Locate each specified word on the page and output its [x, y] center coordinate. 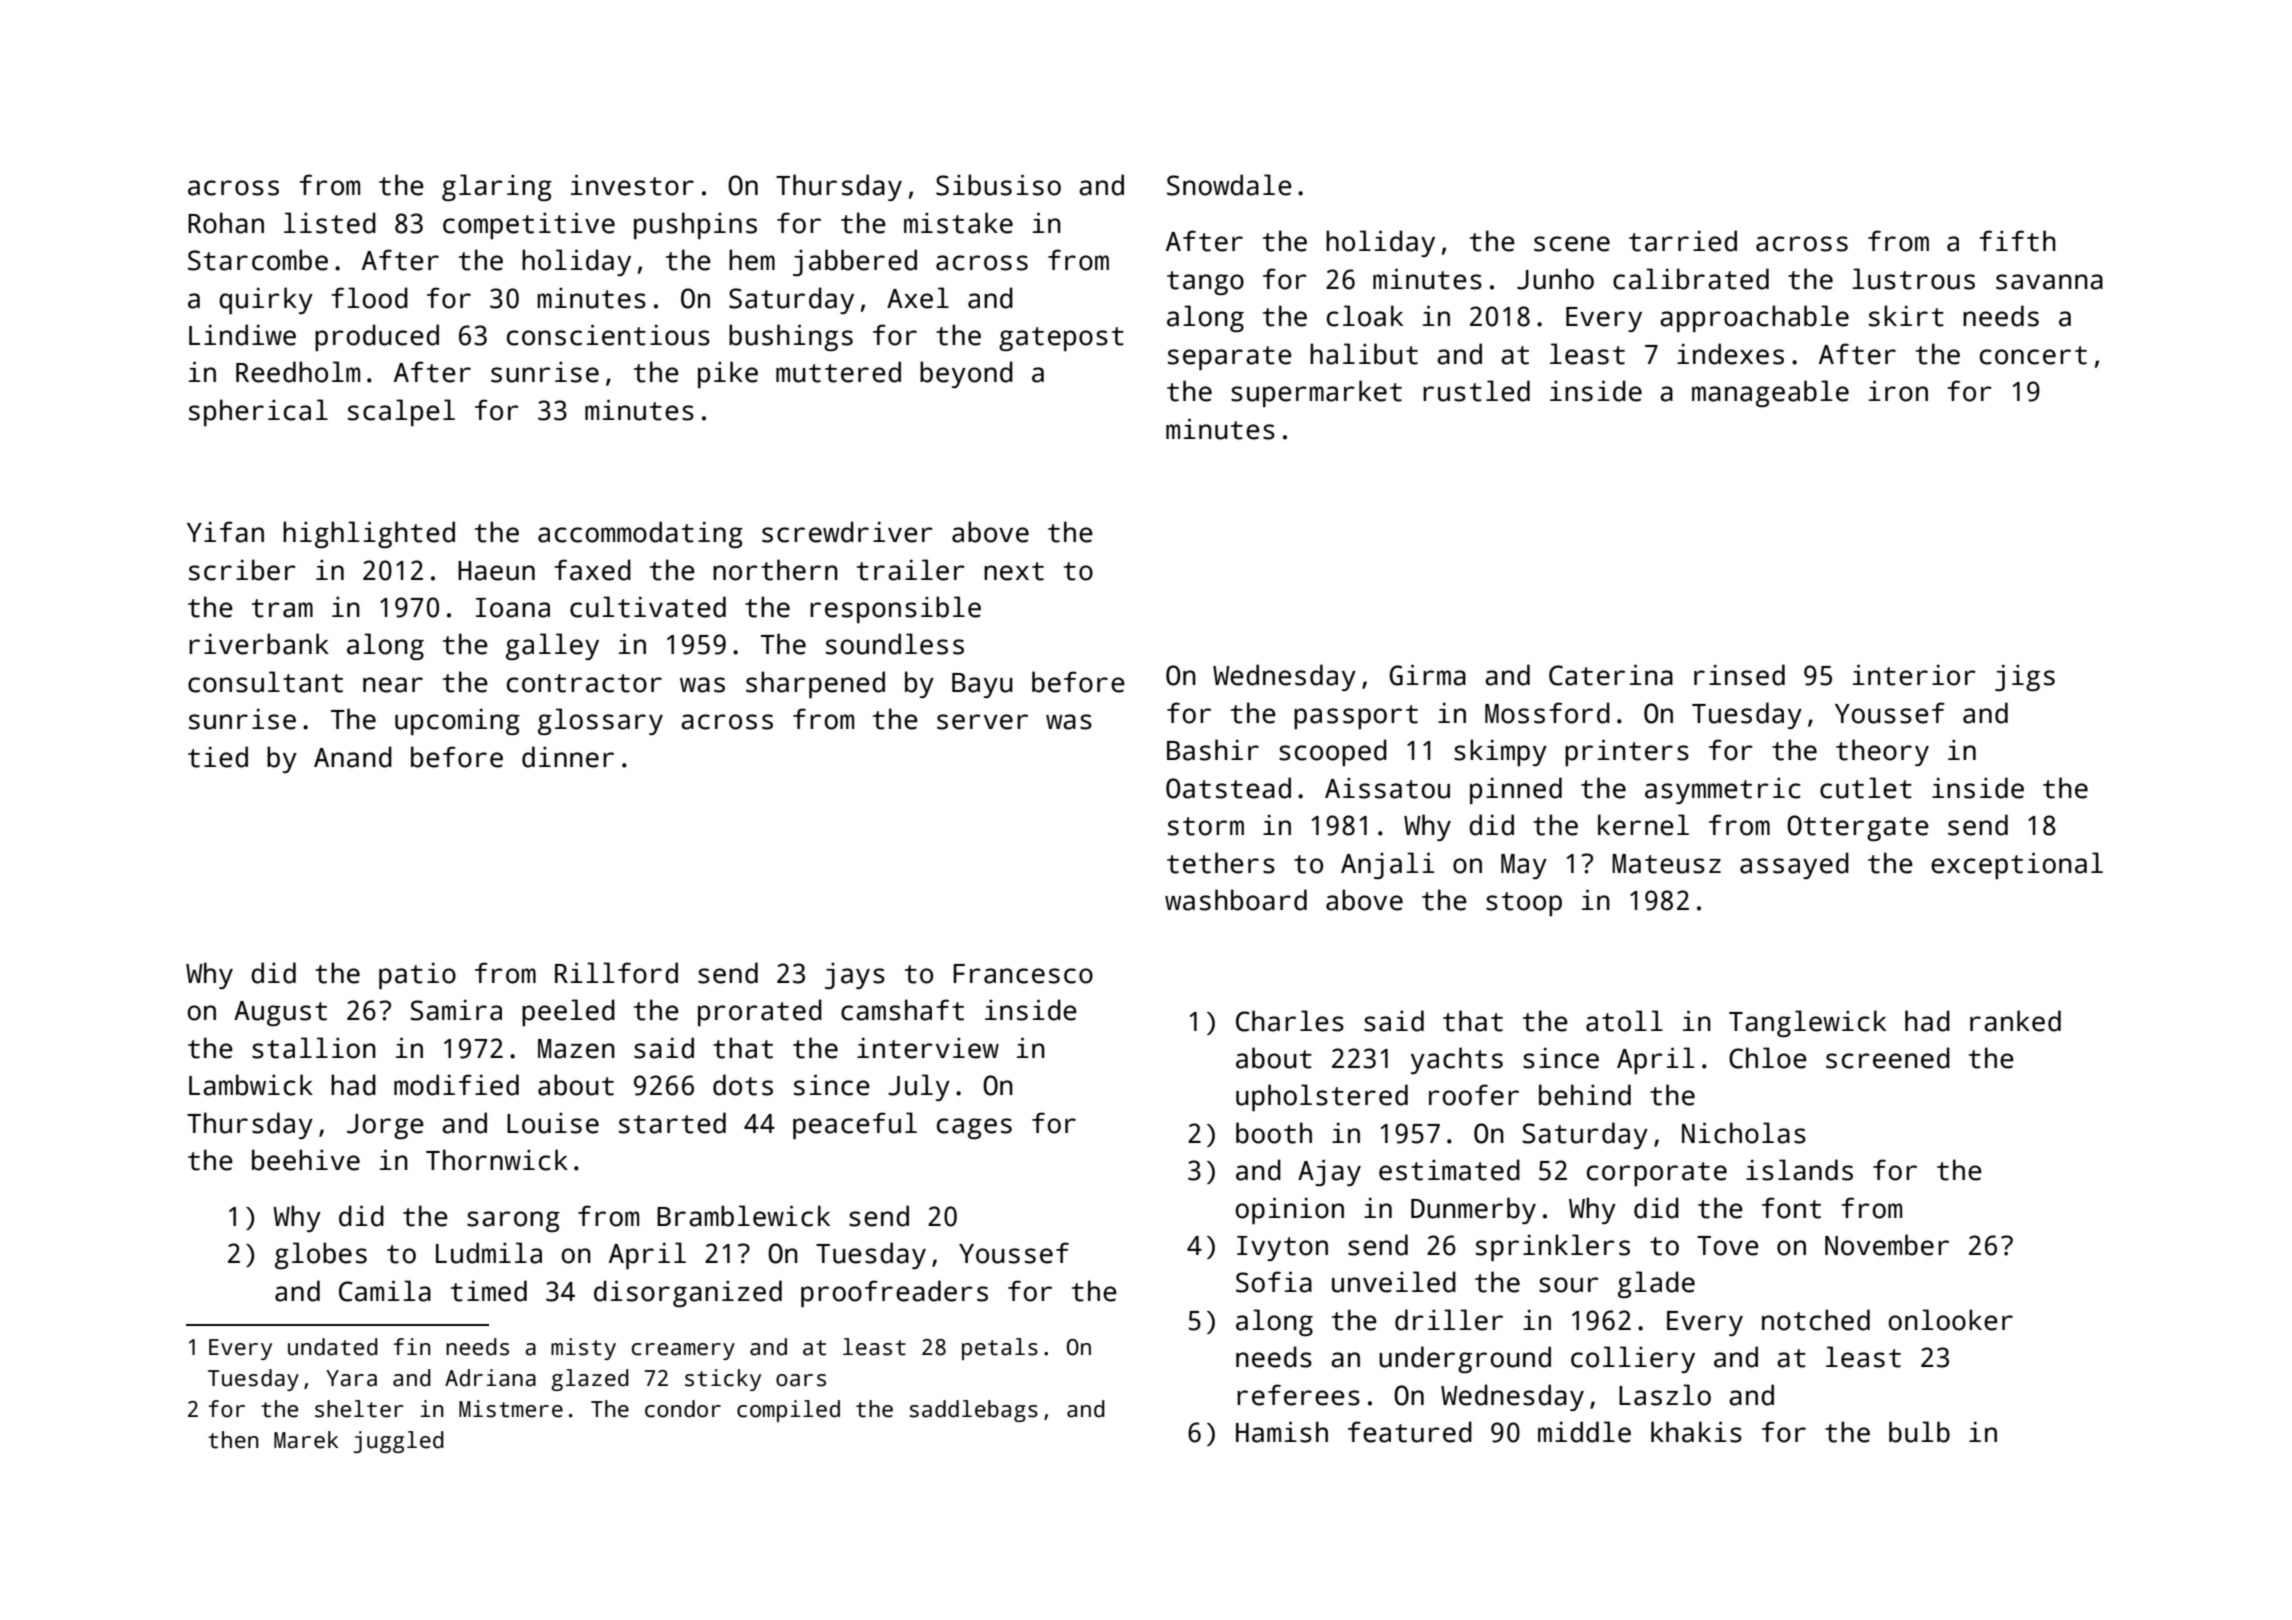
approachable [1754, 318]
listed [330, 223]
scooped [1333, 752]
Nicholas [1744, 1133]
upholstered [1322, 1097]
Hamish [1282, 1432]
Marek [306, 1440]
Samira [456, 1010]
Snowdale [1229, 185]
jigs [2025, 677]
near [393, 685]
